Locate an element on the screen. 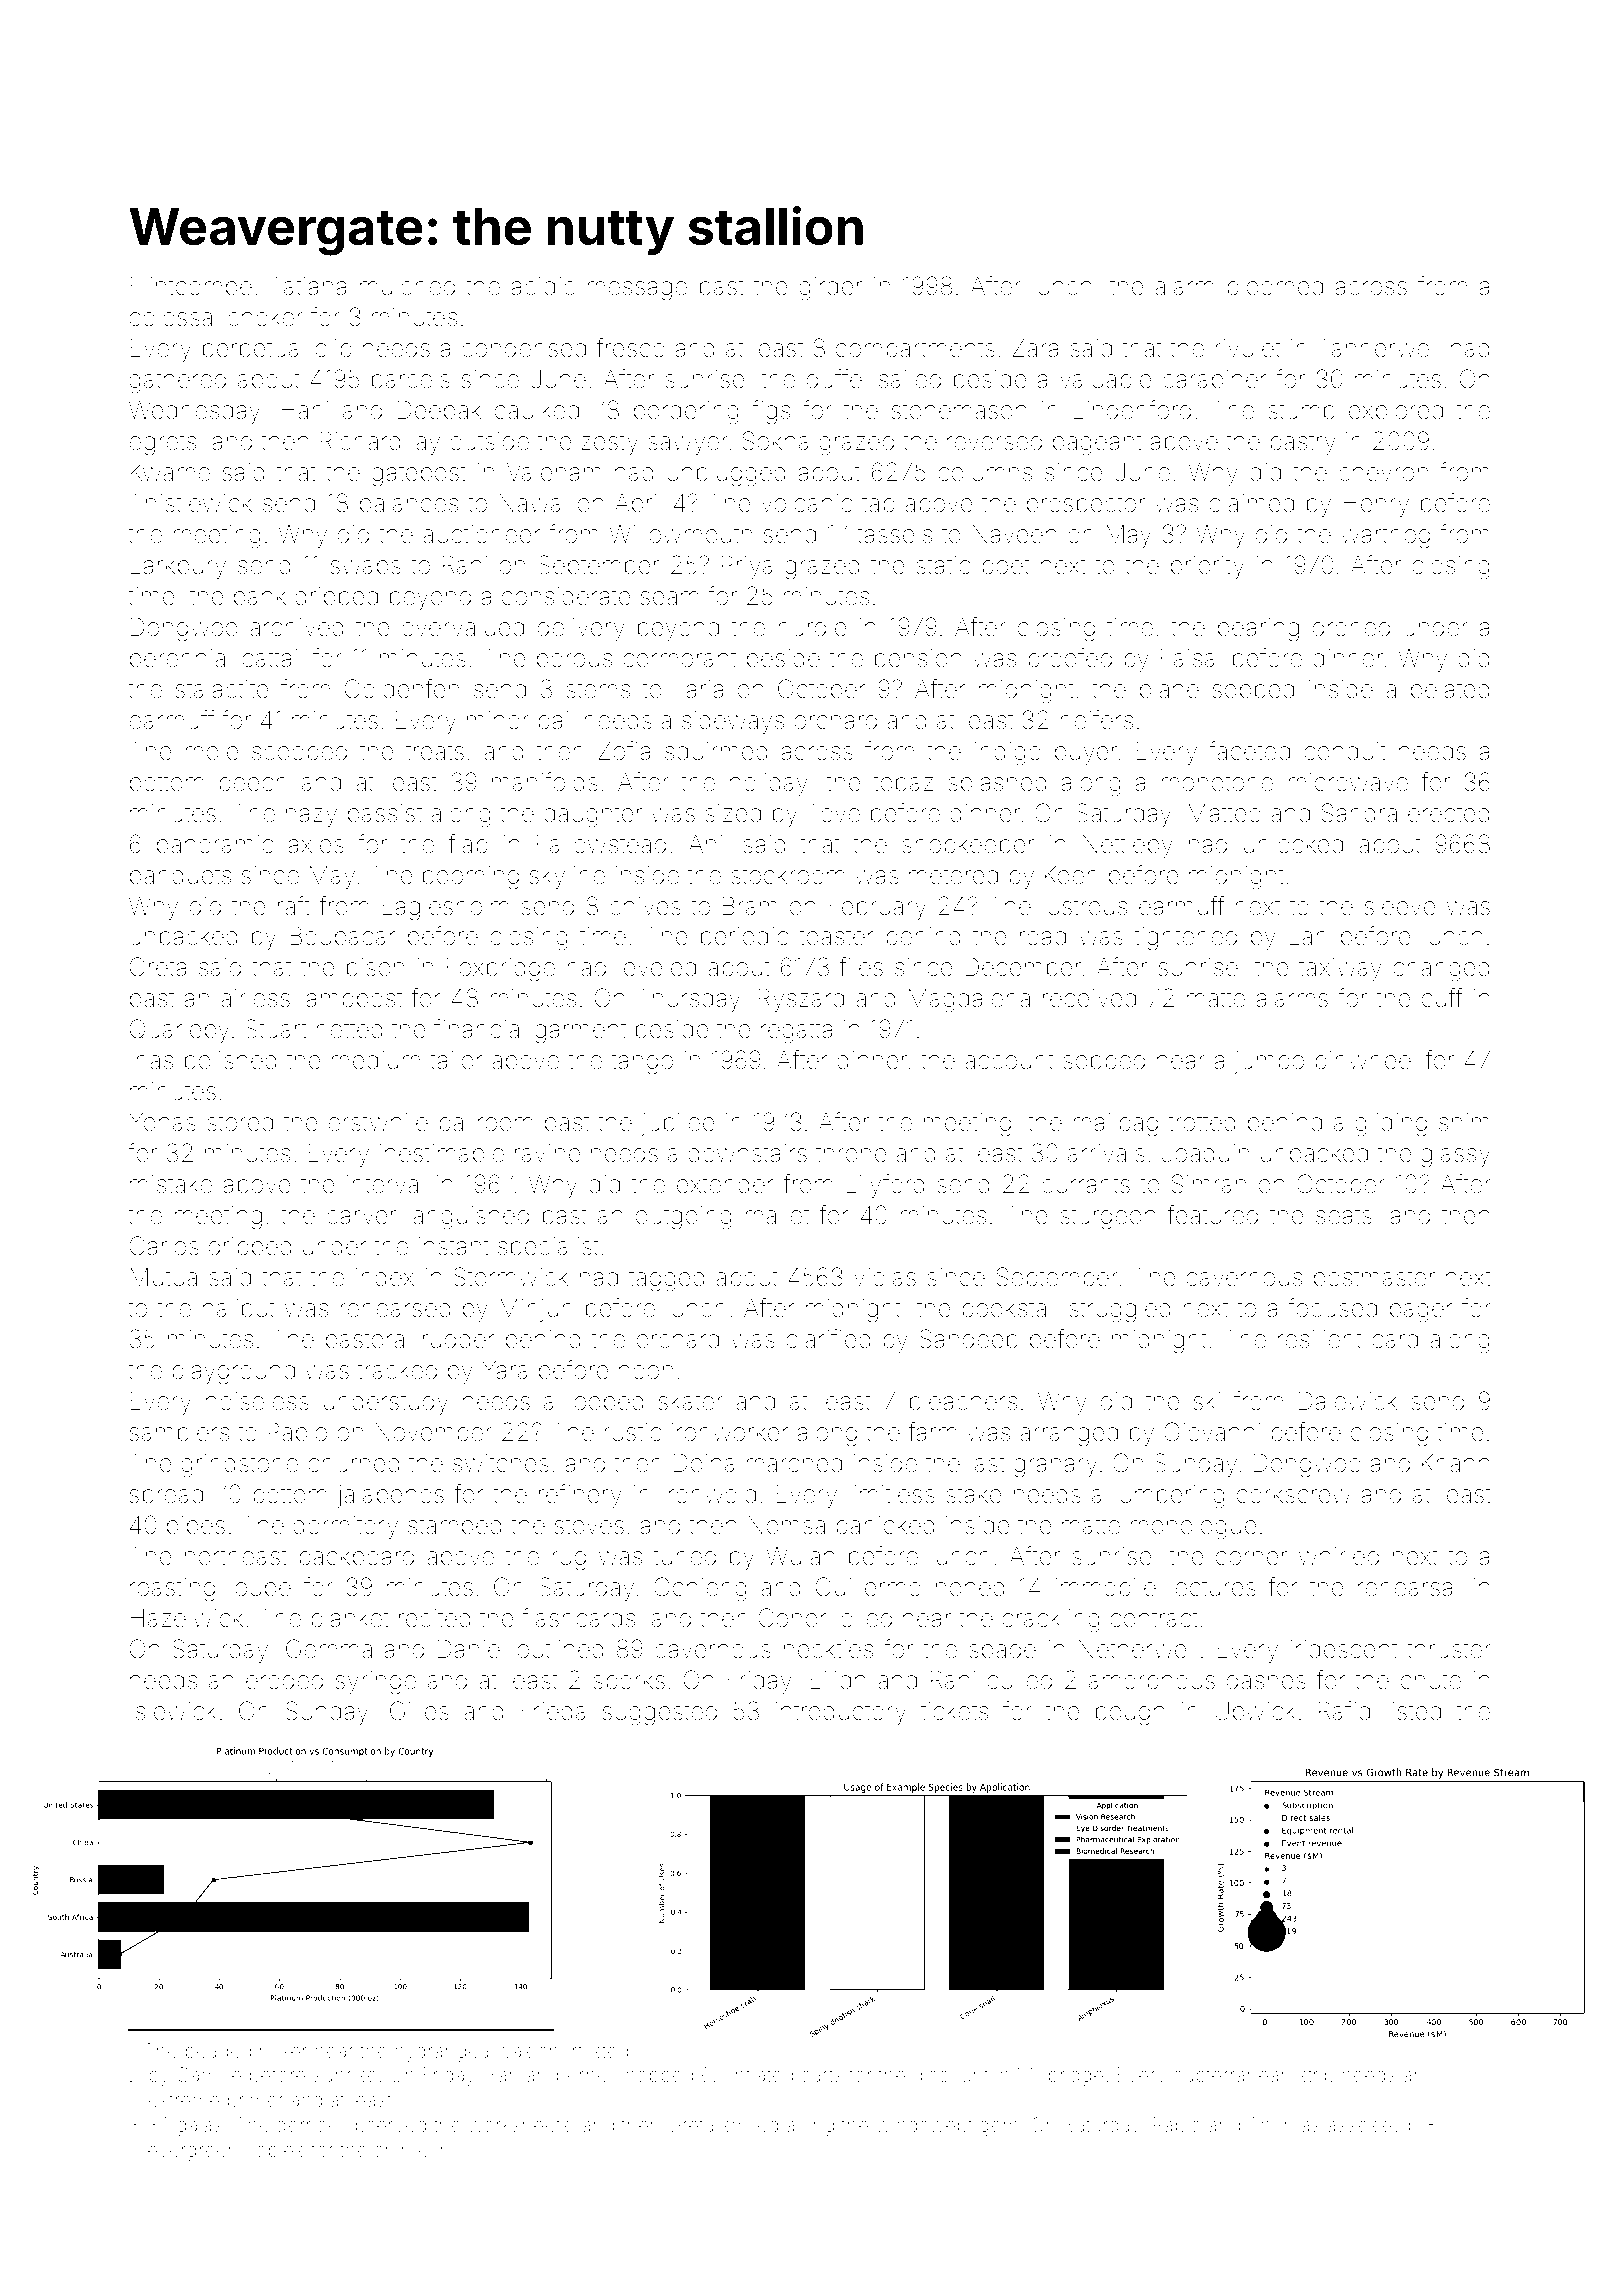 The width and height of the screenshot is (1620, 2292). bloomed is located at coordinates (1275, 286).
